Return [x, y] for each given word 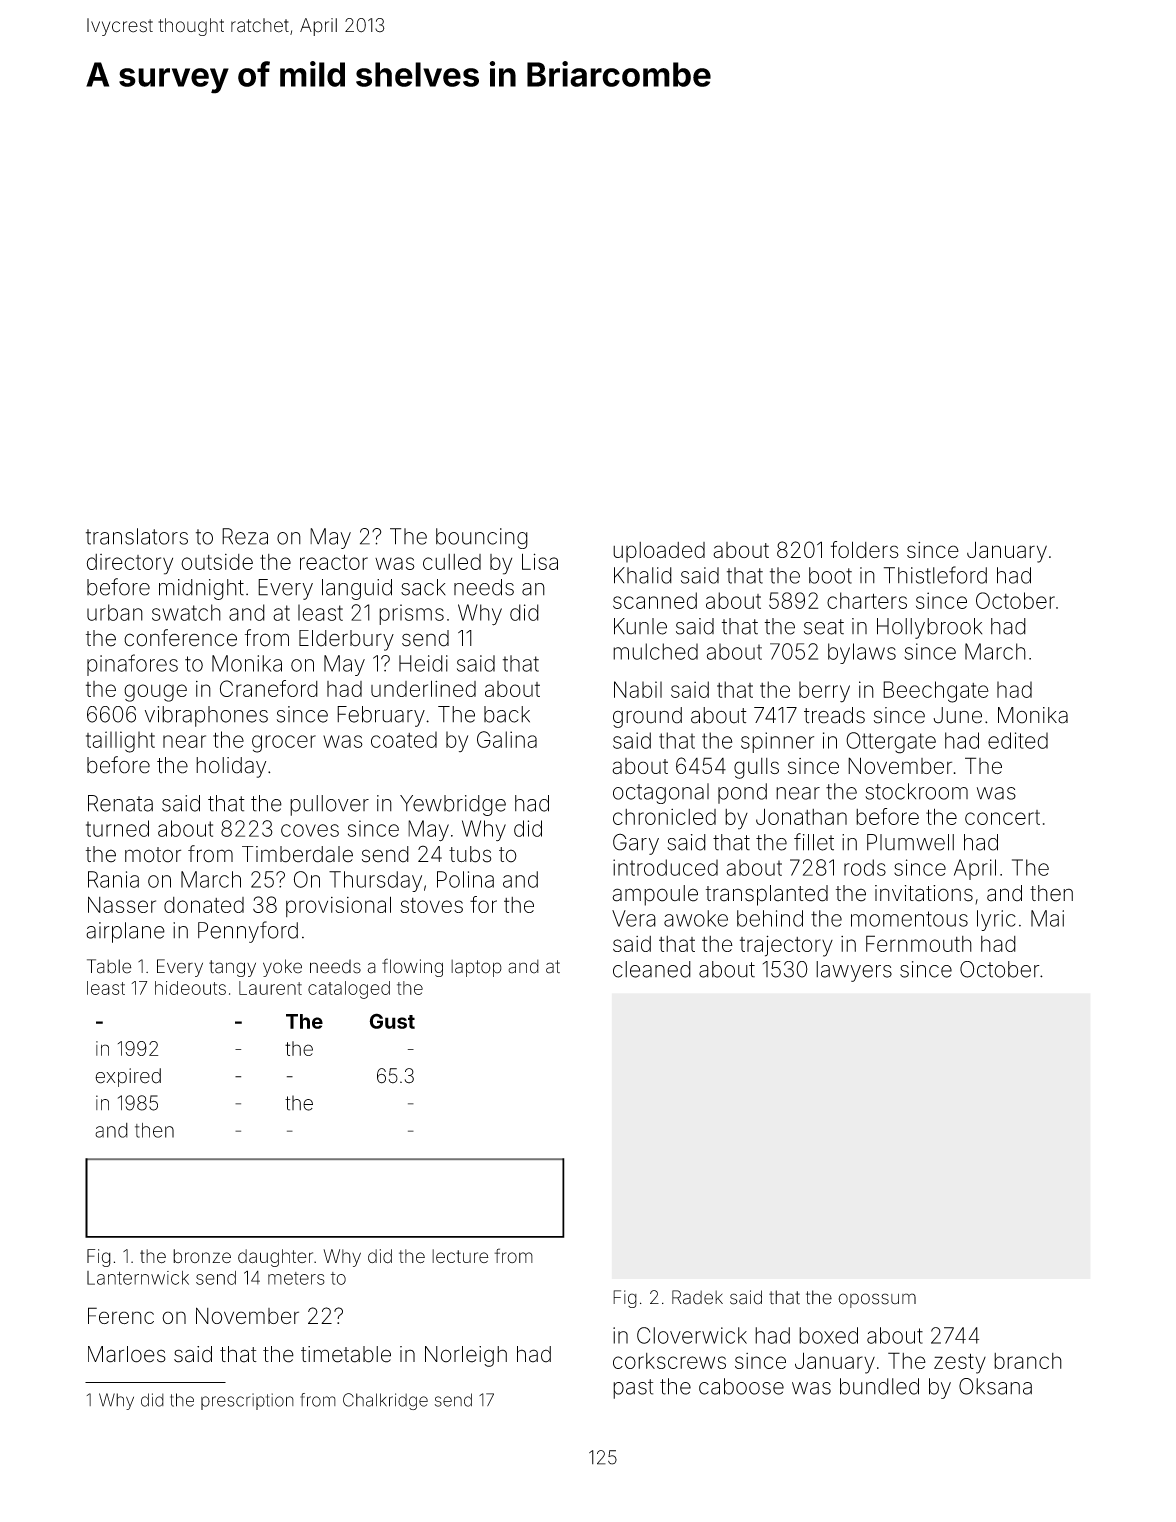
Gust [392, 1021]
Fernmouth [919, 943]
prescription [247, 1401]
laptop [476, 968]
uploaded [659, 552]
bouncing [482, 538]
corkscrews [669, 1361]
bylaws [862, 653]
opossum [877, 1300]
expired [128, 1077]
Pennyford [248, 932]
